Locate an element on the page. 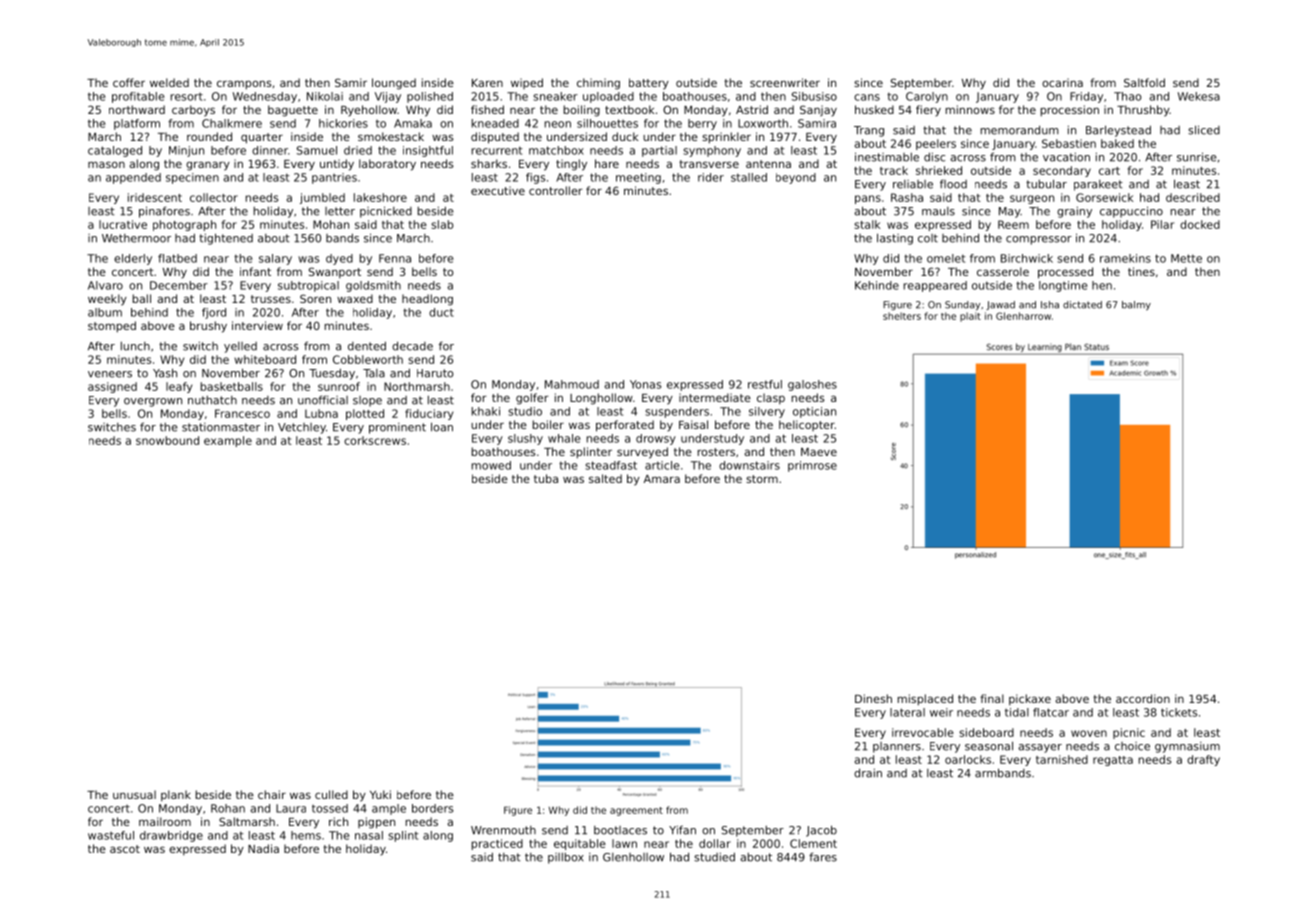 This image has width=1308, height=924. galoshes is located at coordinates (812, 385).
